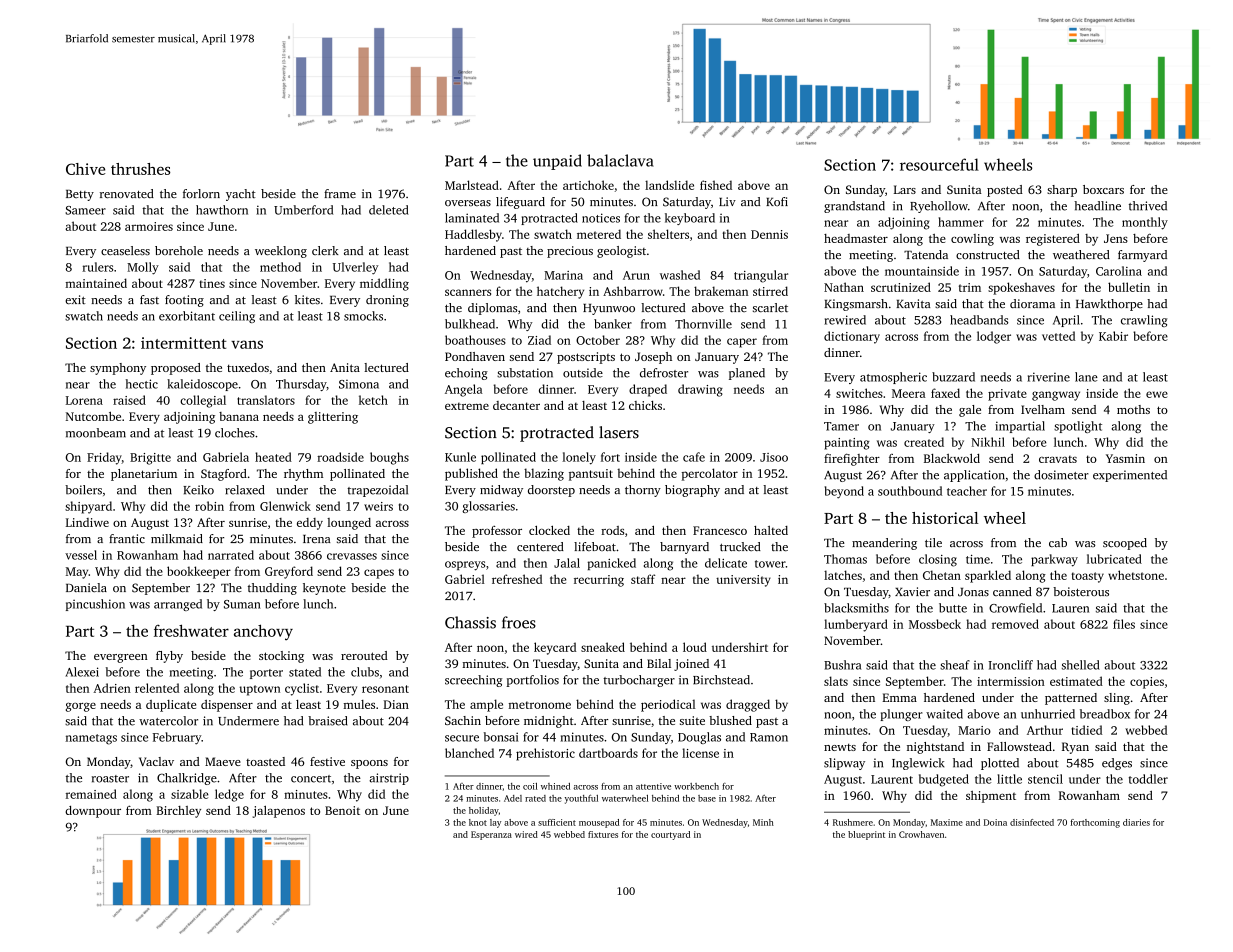  Describe the element at coordinates (557, 162) in the page. I see `unpaid` at that location.
